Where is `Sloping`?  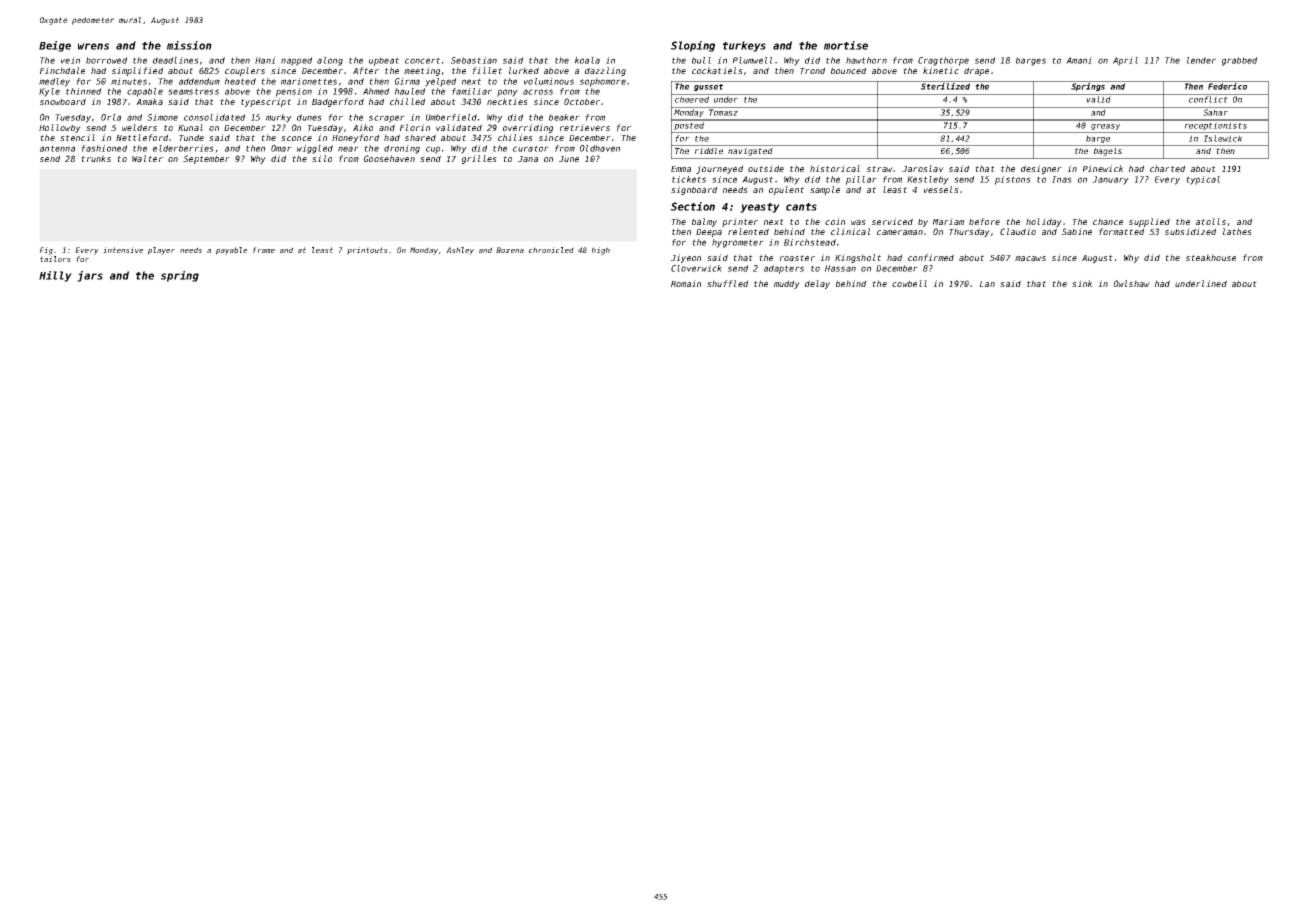 Sloping is located at coordinates (693, 46).
